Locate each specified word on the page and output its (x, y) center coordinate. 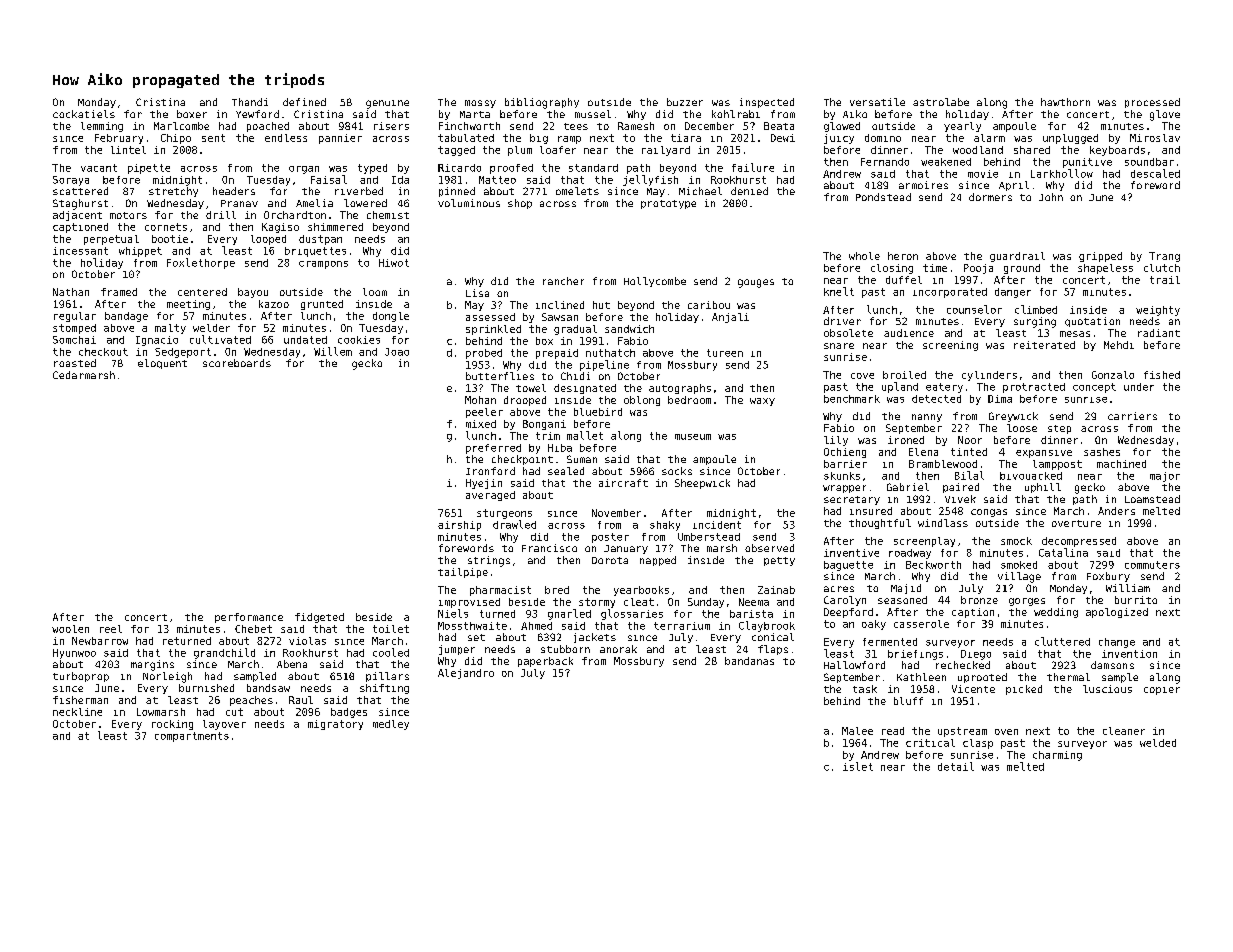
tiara (686, 138)
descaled (1155, 173)
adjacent (77, 216)
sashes (1102, 452)
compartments (192, 737)
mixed (481, 424)
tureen (725, 353)
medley (391, 725)
